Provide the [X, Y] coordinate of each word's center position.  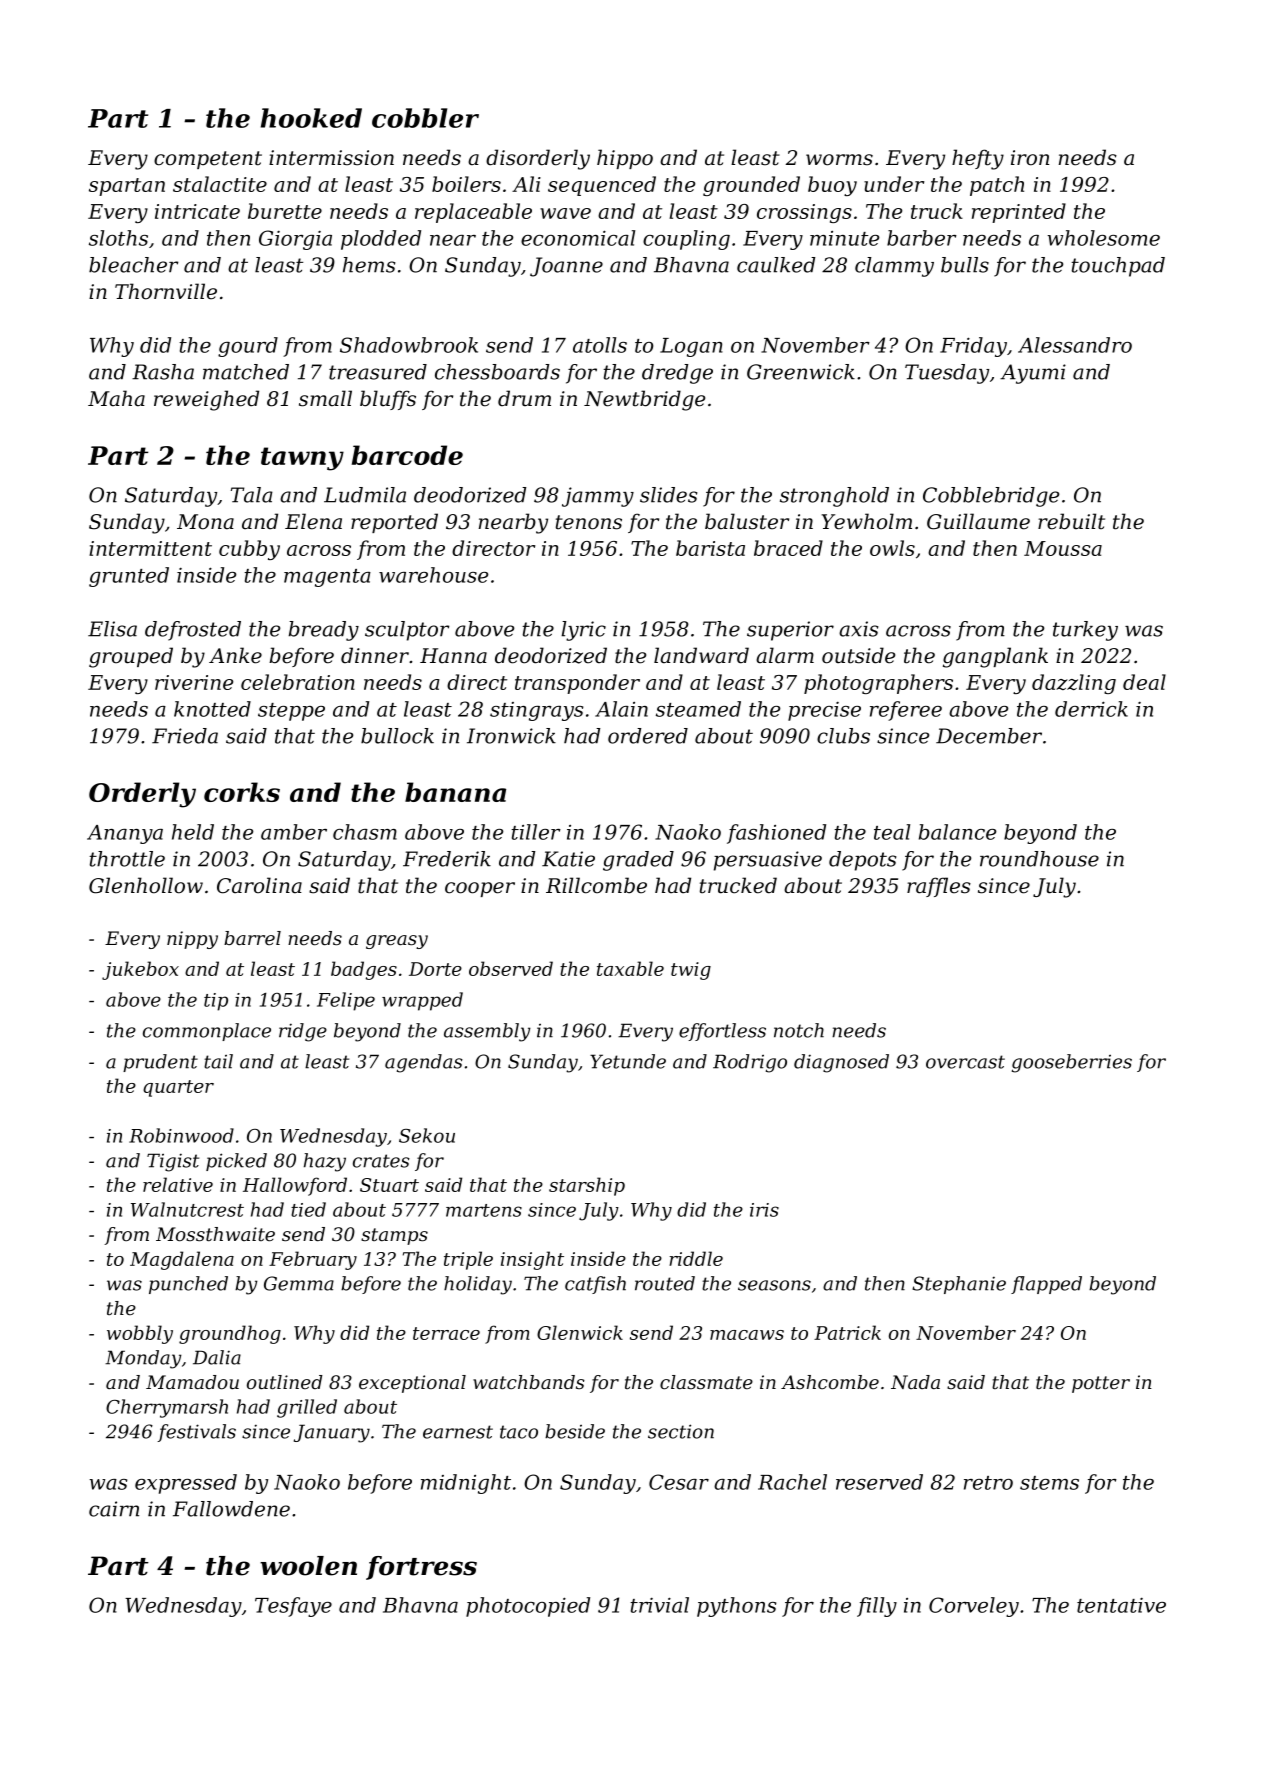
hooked [311, 118]
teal [892, 832]
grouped [131, 657]
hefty [978, 159]
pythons [736, 1607]
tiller [536, 832]
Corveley [974, 1607]
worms [839, 160]
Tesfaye [293, 1607]
